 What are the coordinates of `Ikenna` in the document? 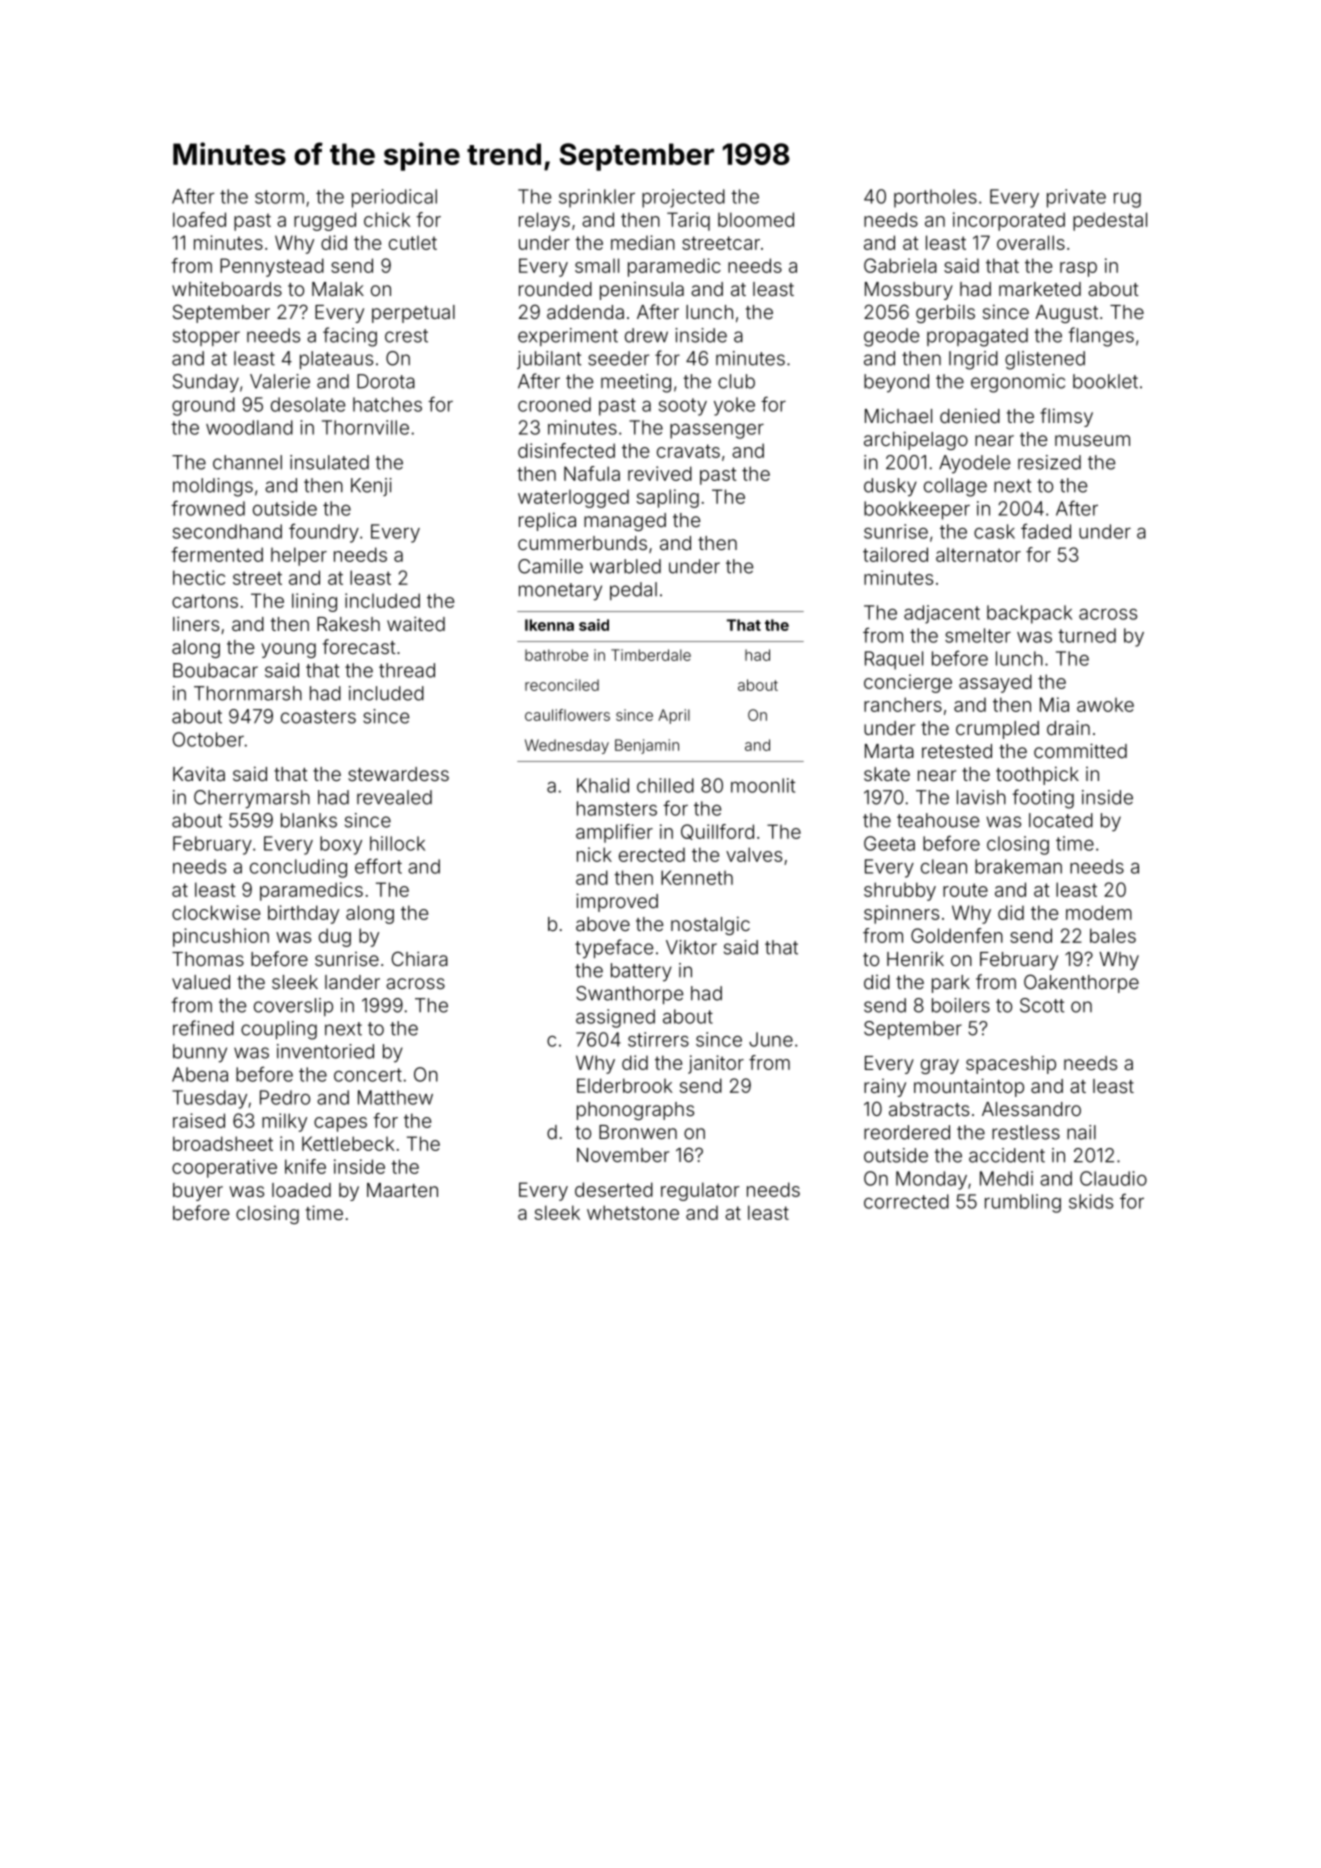 It's located at (549, 625).
